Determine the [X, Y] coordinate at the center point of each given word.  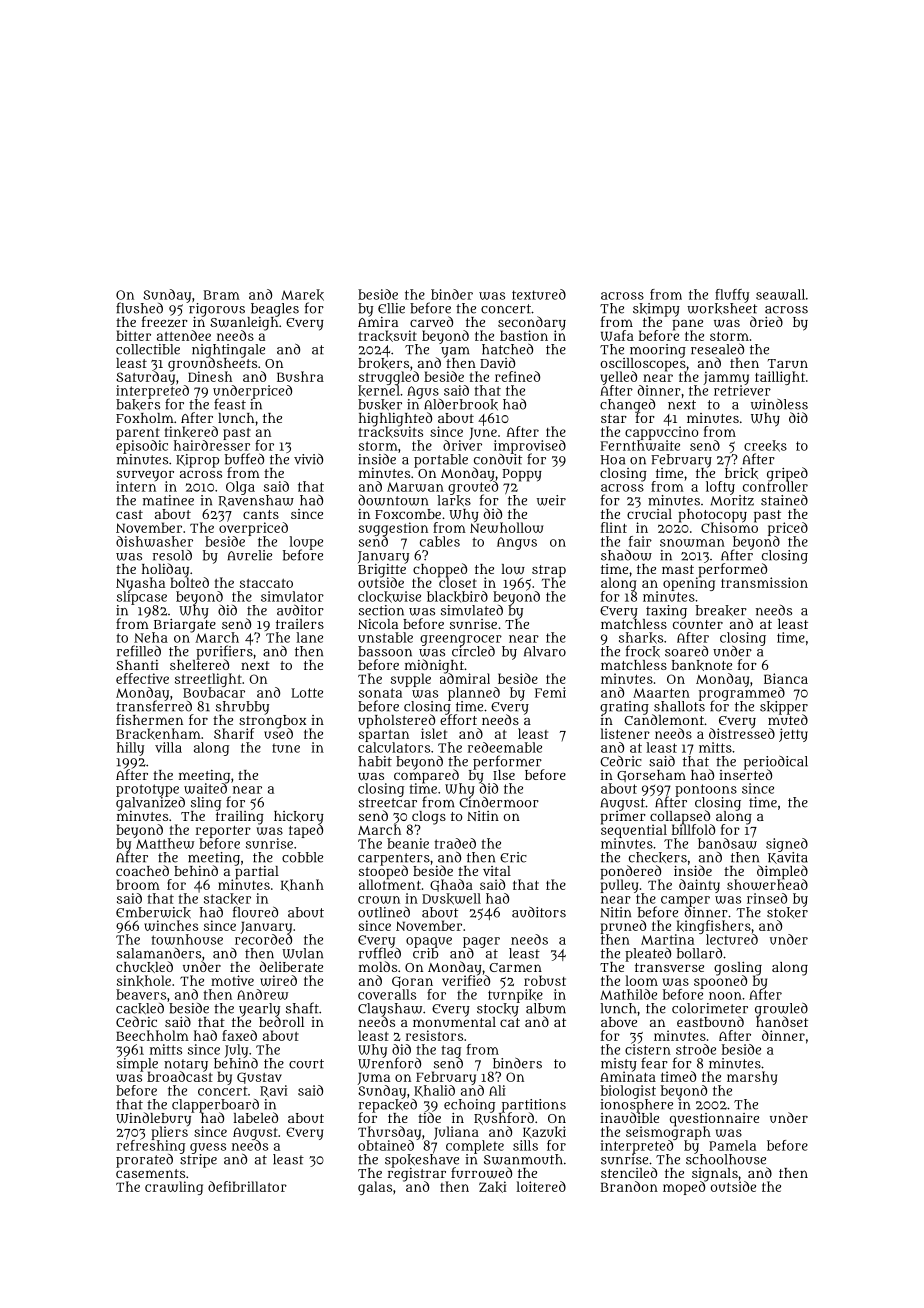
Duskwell [451, 899]
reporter [223, 831]
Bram [222, 295]
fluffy [732, 296]
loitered [541, 1186]
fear [654, 1063]
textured [539, 294]
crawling [174, 1188]
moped [684, 1188]
